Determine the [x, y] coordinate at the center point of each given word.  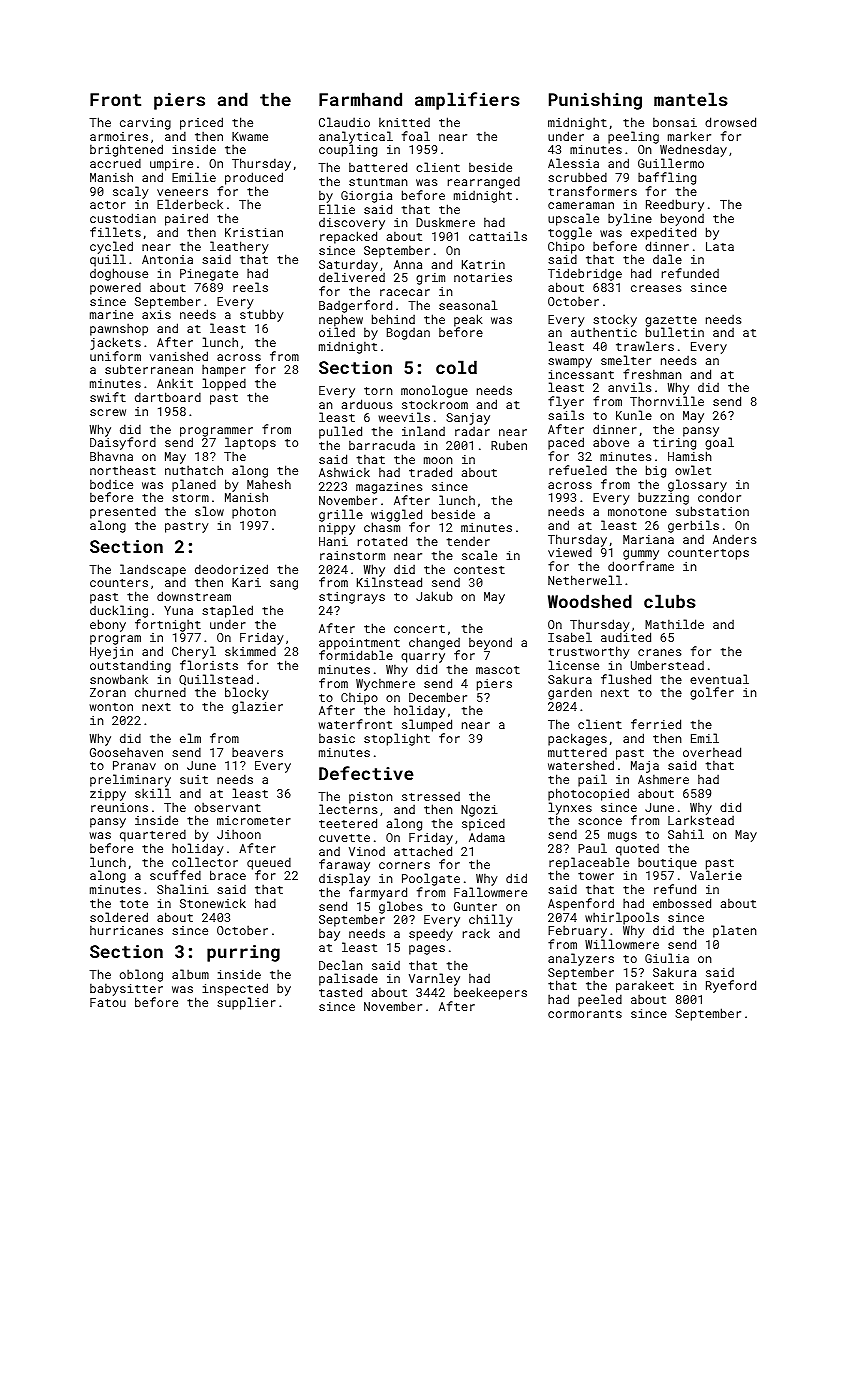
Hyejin [111, 653]
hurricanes [126, 930]
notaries [483, 277]
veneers [182, 192]
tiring [674, 444]
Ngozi [479, 811]
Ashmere [663, 779]
